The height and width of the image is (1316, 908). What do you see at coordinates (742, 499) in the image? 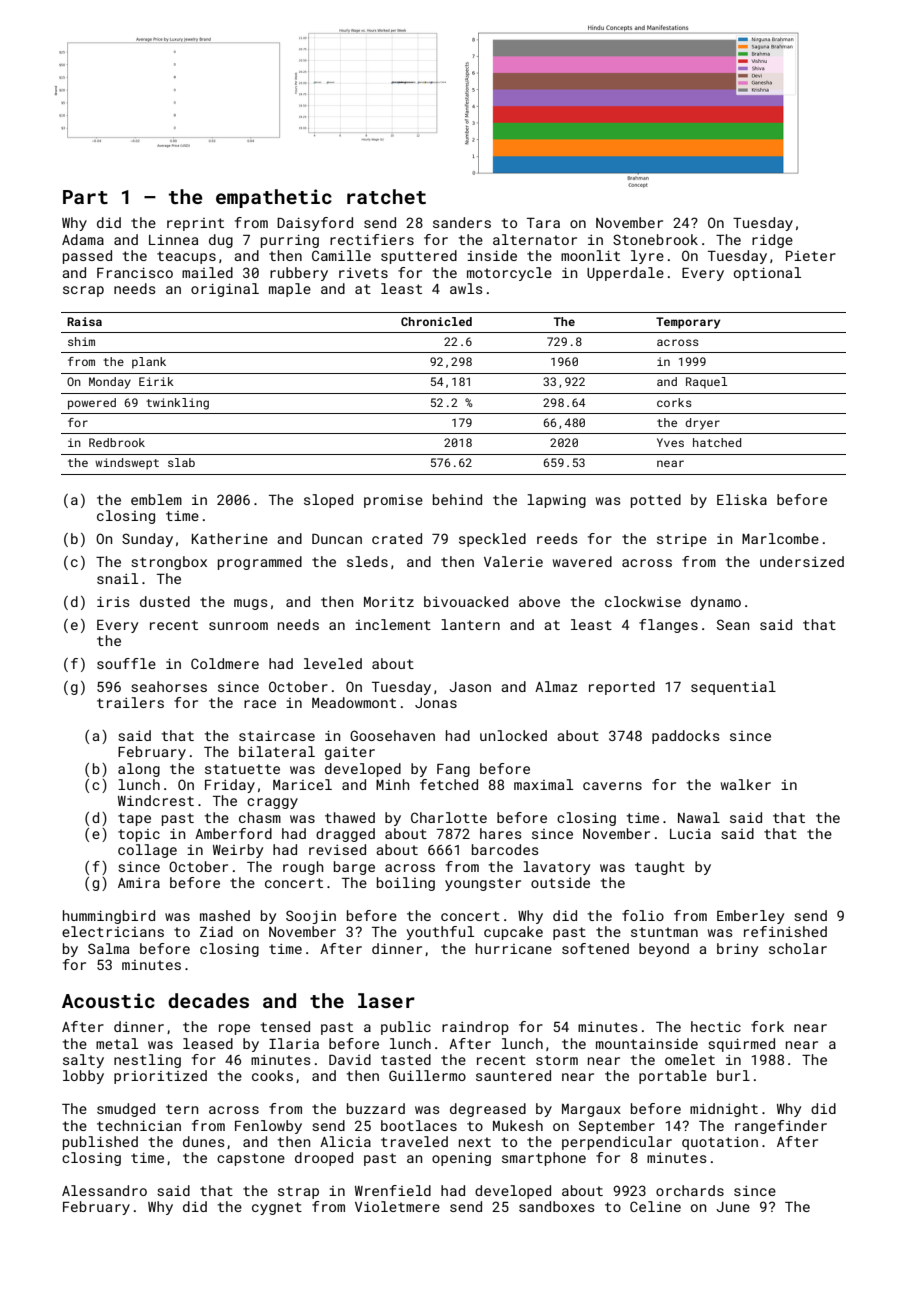
I see `Eliska` at bounding box center [742, 499].
